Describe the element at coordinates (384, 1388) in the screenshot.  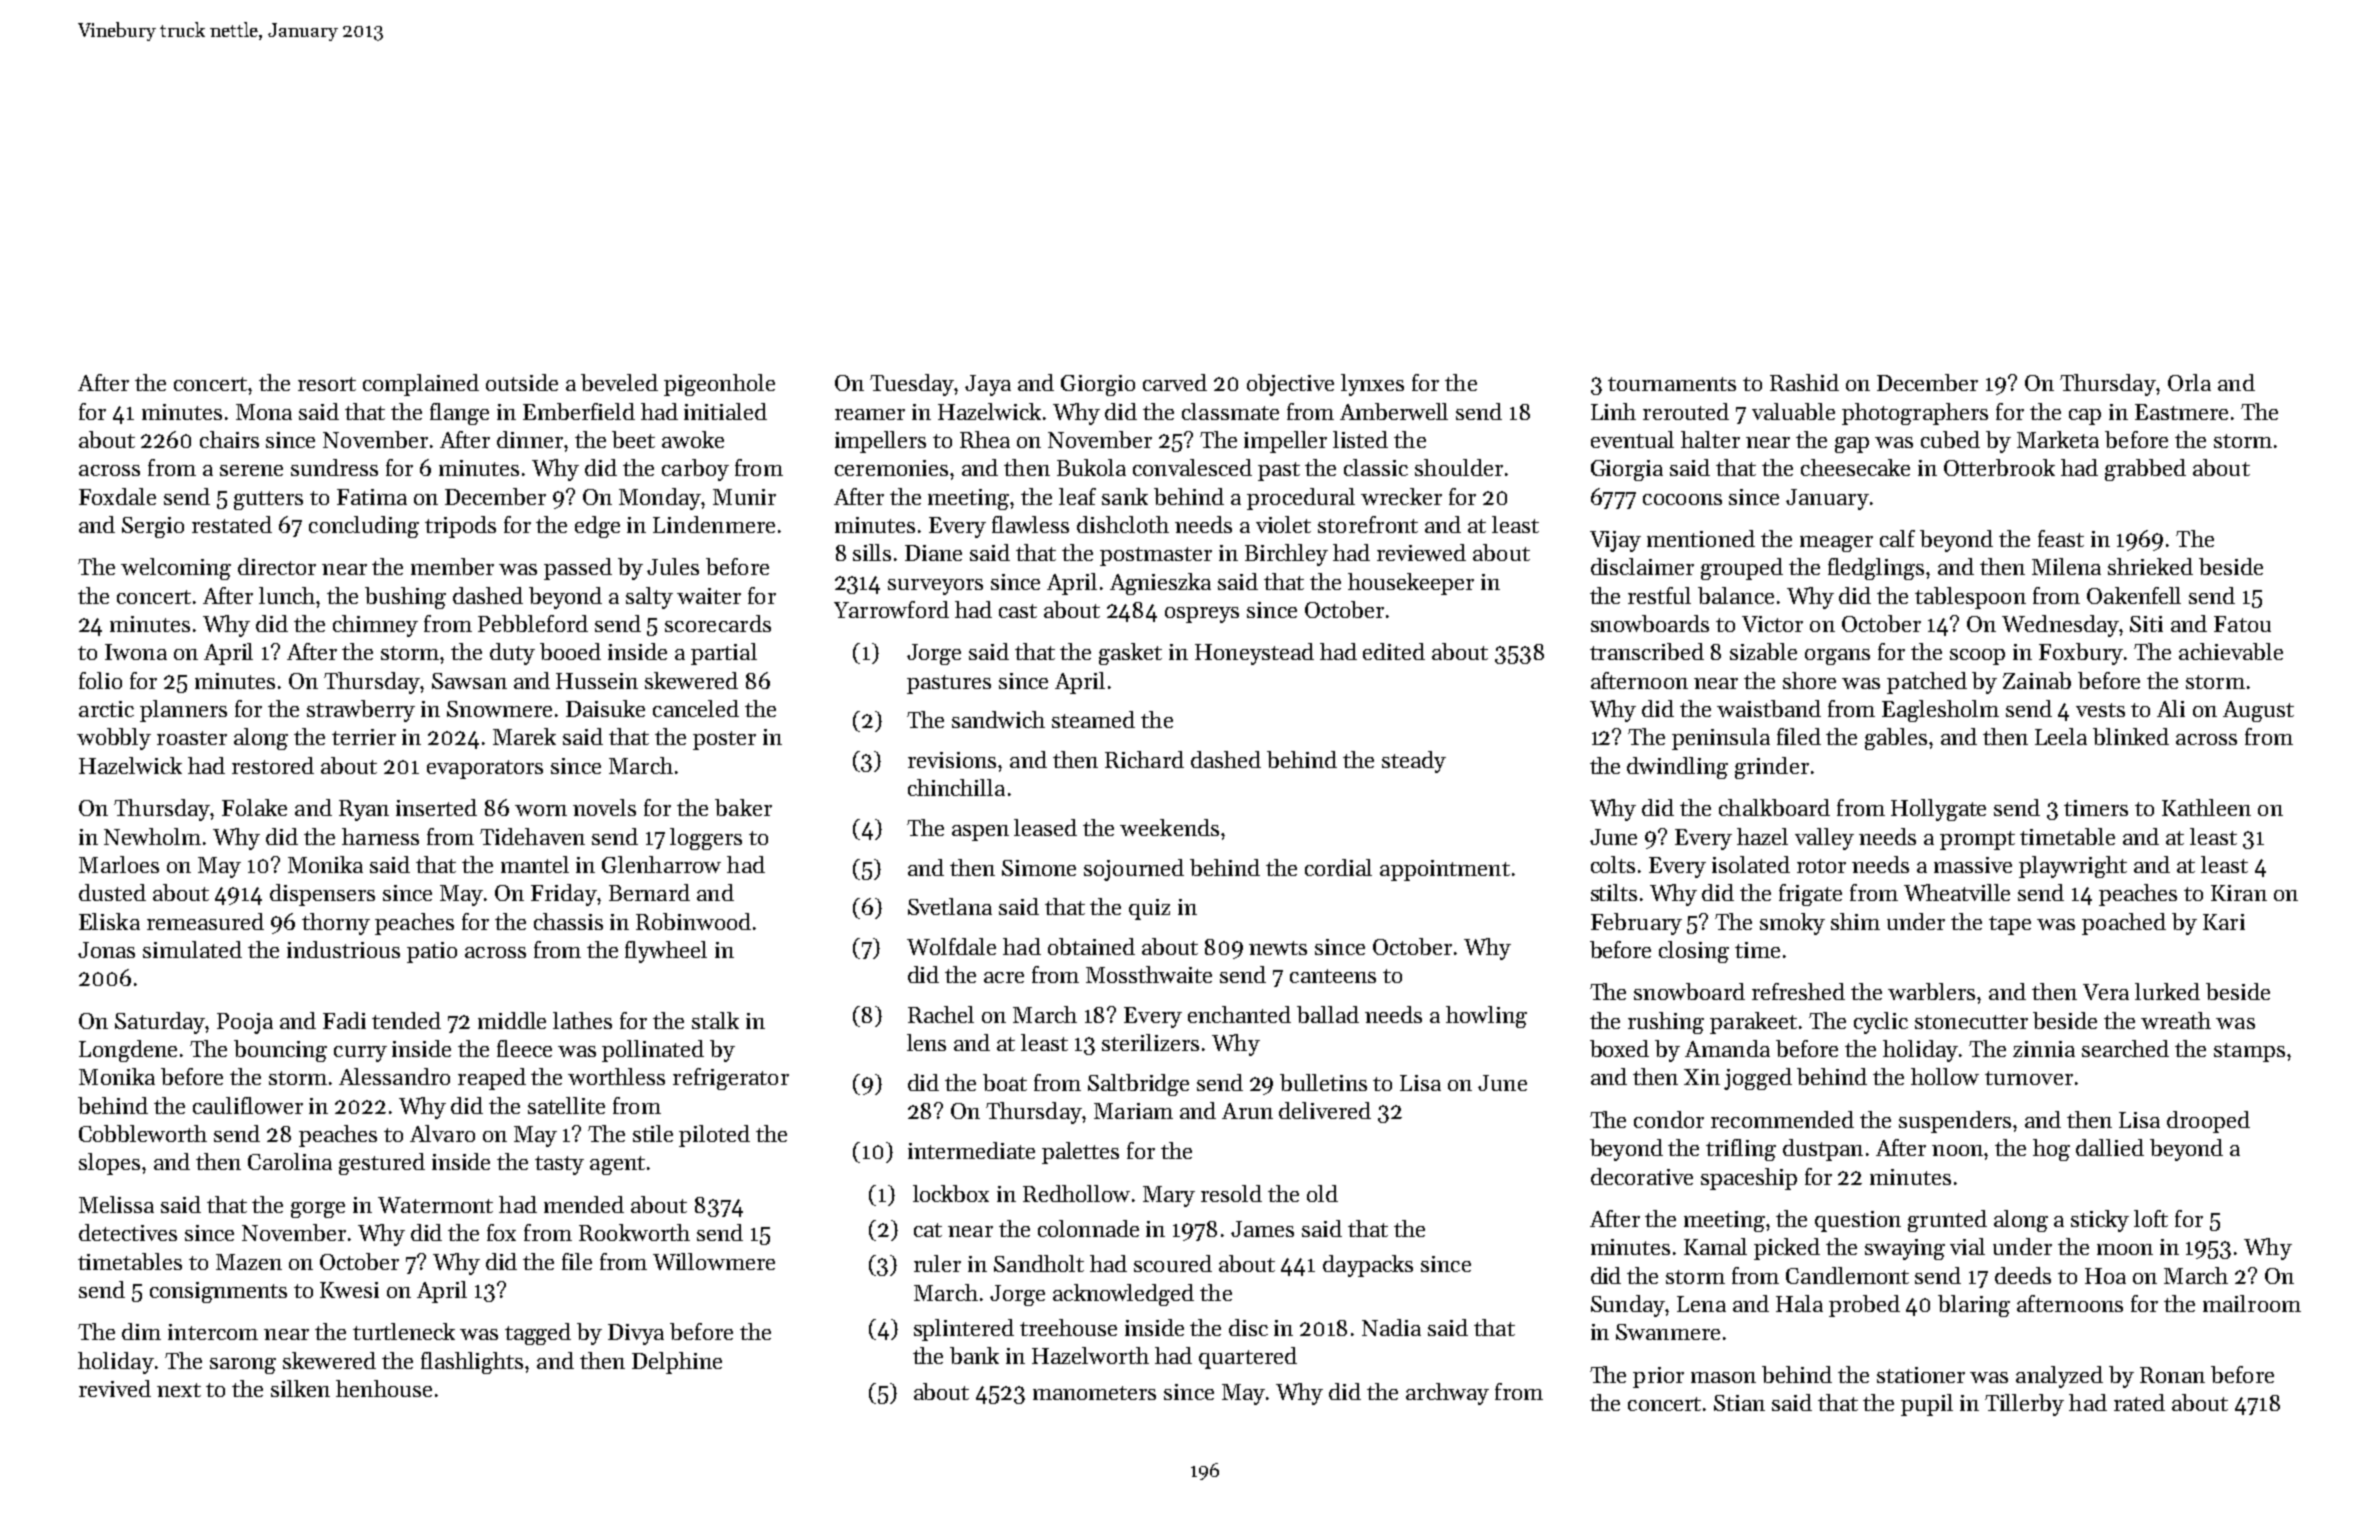
I see `henhouse` at that location.
